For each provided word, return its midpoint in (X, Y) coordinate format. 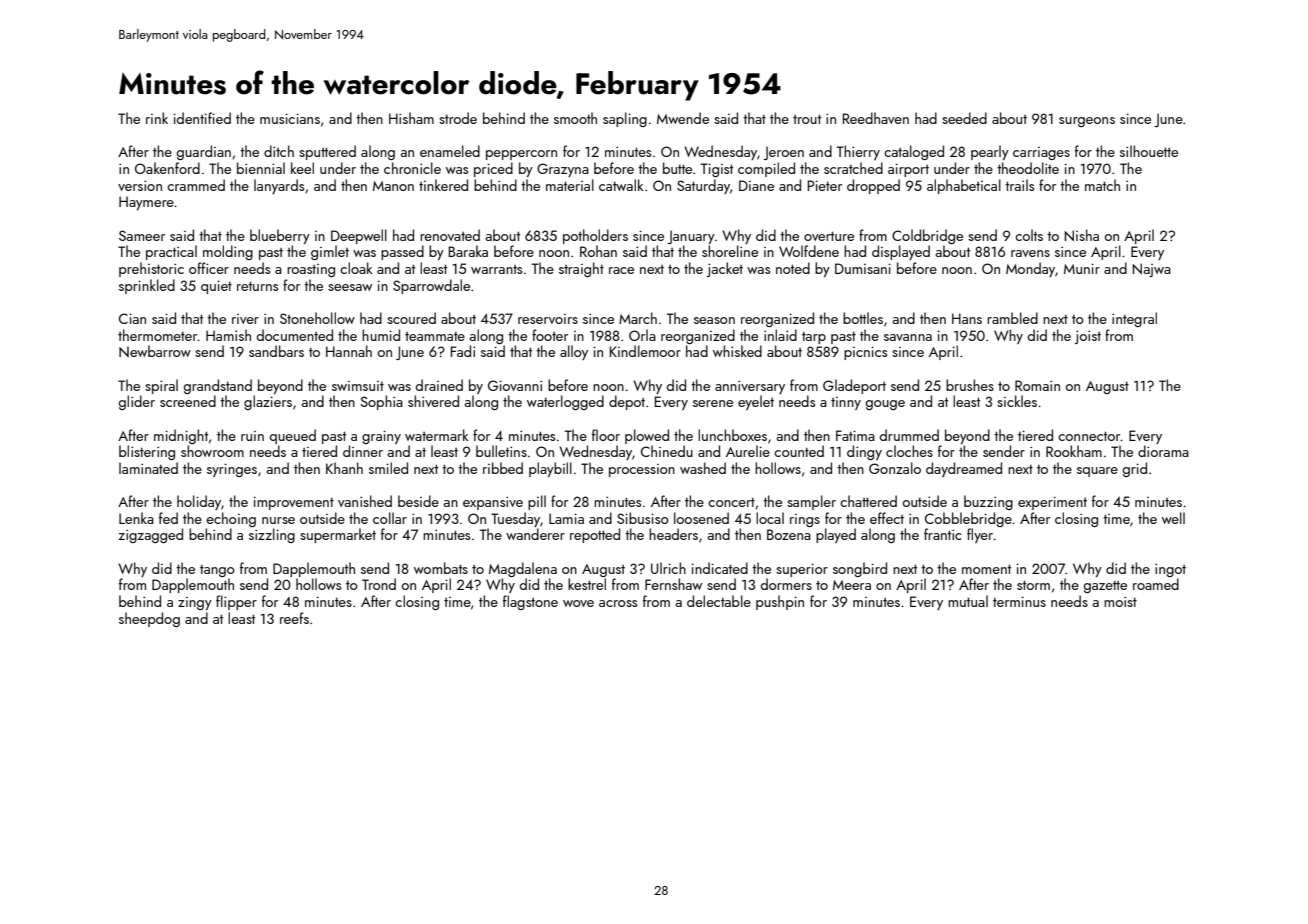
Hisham (411, 118)
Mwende (683, 118)
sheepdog (149, 619)
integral (1134, 319)
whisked (737, 351)
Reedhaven (876, 118)
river (245, 319)
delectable (719, 601)
